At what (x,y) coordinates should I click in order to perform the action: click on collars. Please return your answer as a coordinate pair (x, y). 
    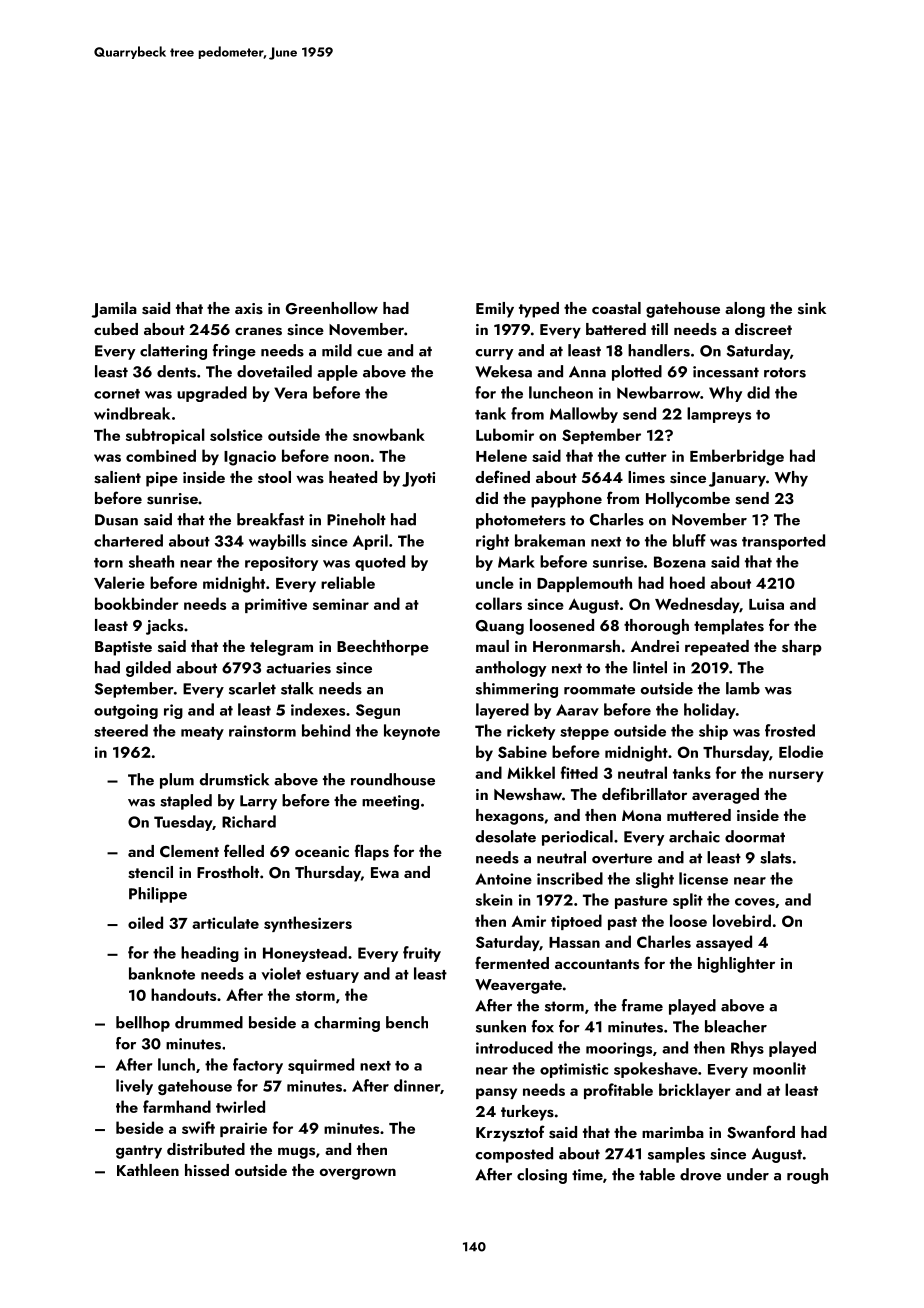
    Looking at the image, I should click on (498, 603).
